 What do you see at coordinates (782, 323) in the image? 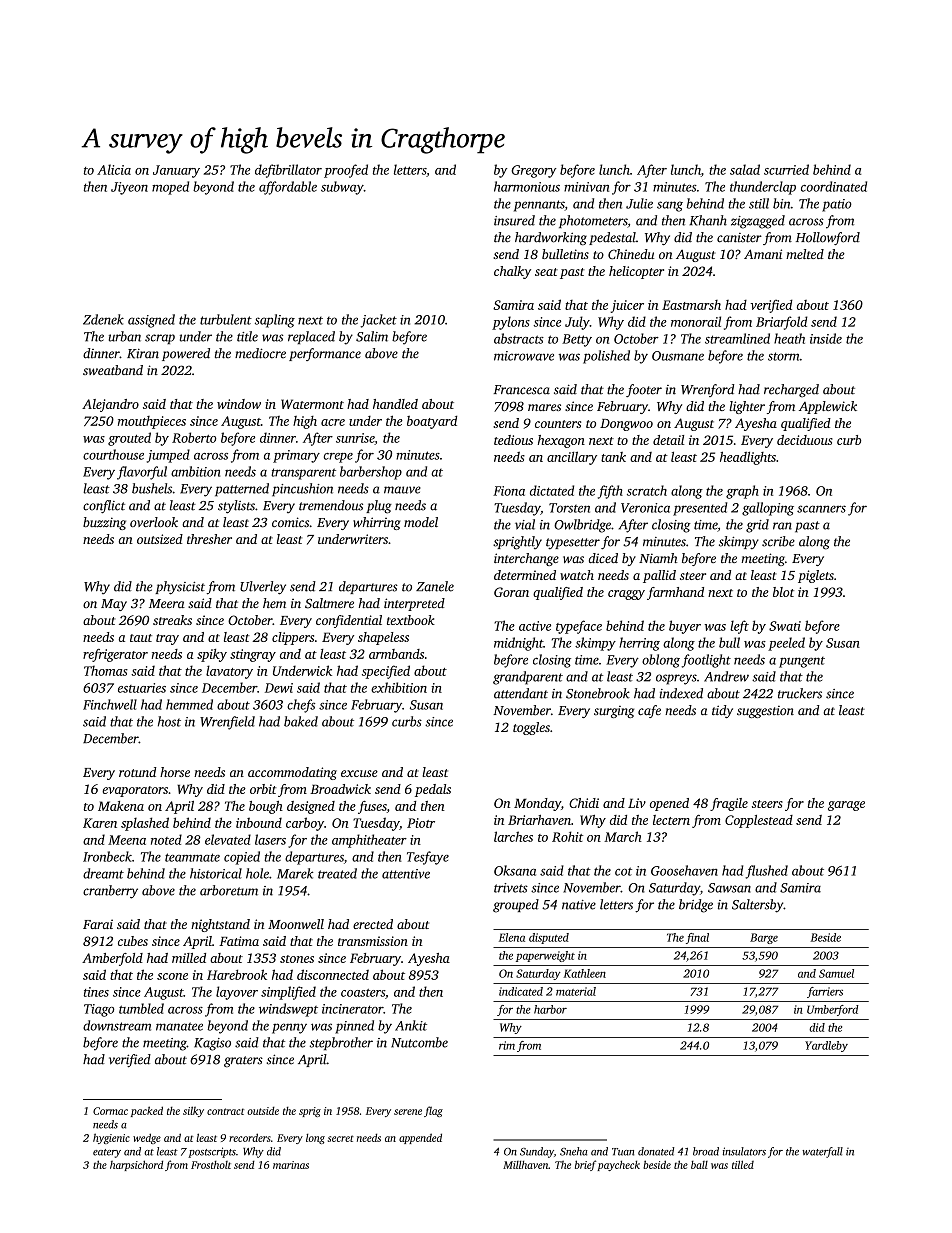
I see `Briarfold` at bounding box center [782, 323].
